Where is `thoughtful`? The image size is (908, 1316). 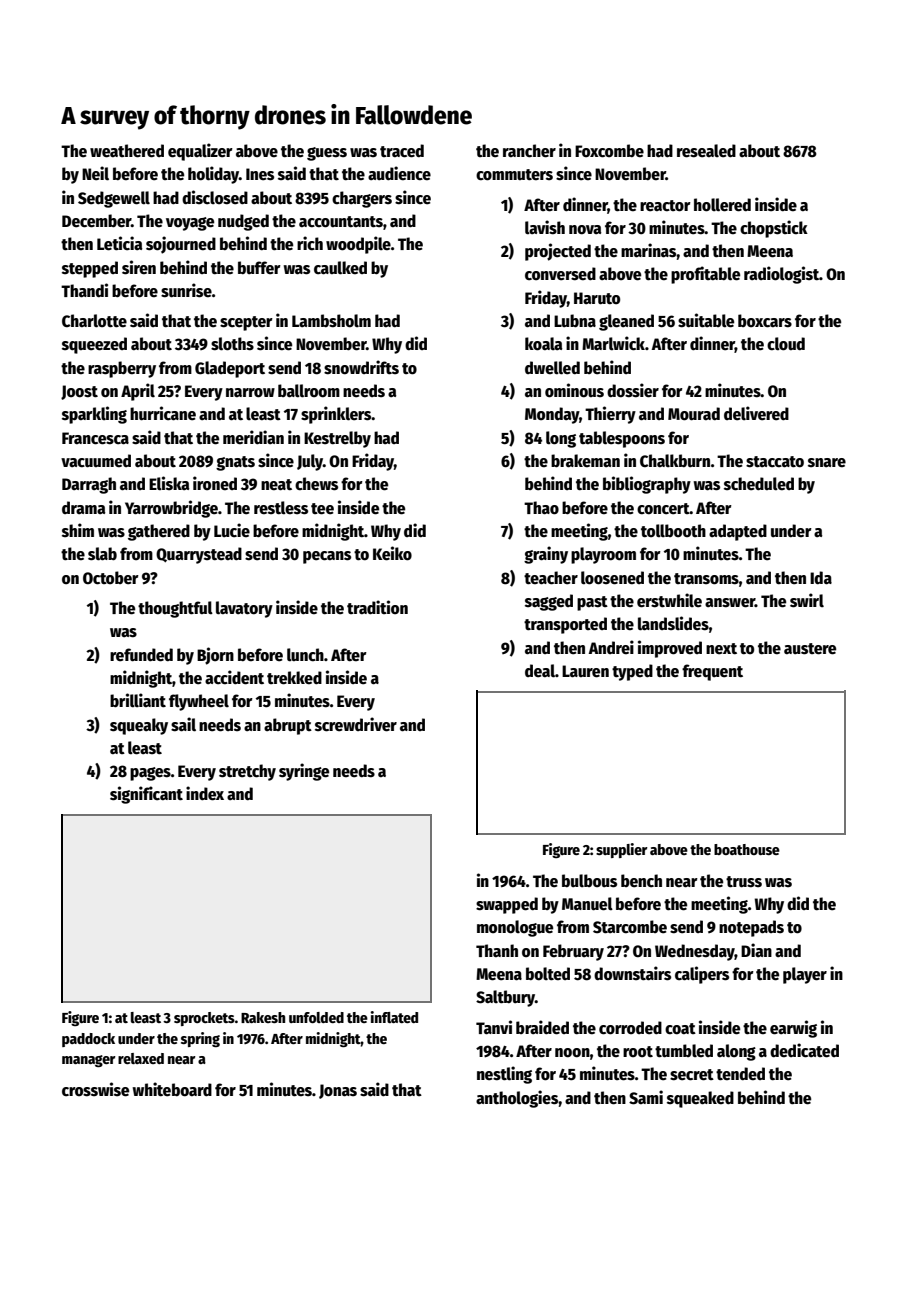
thoughtful is located at coordinates (175, 609).
